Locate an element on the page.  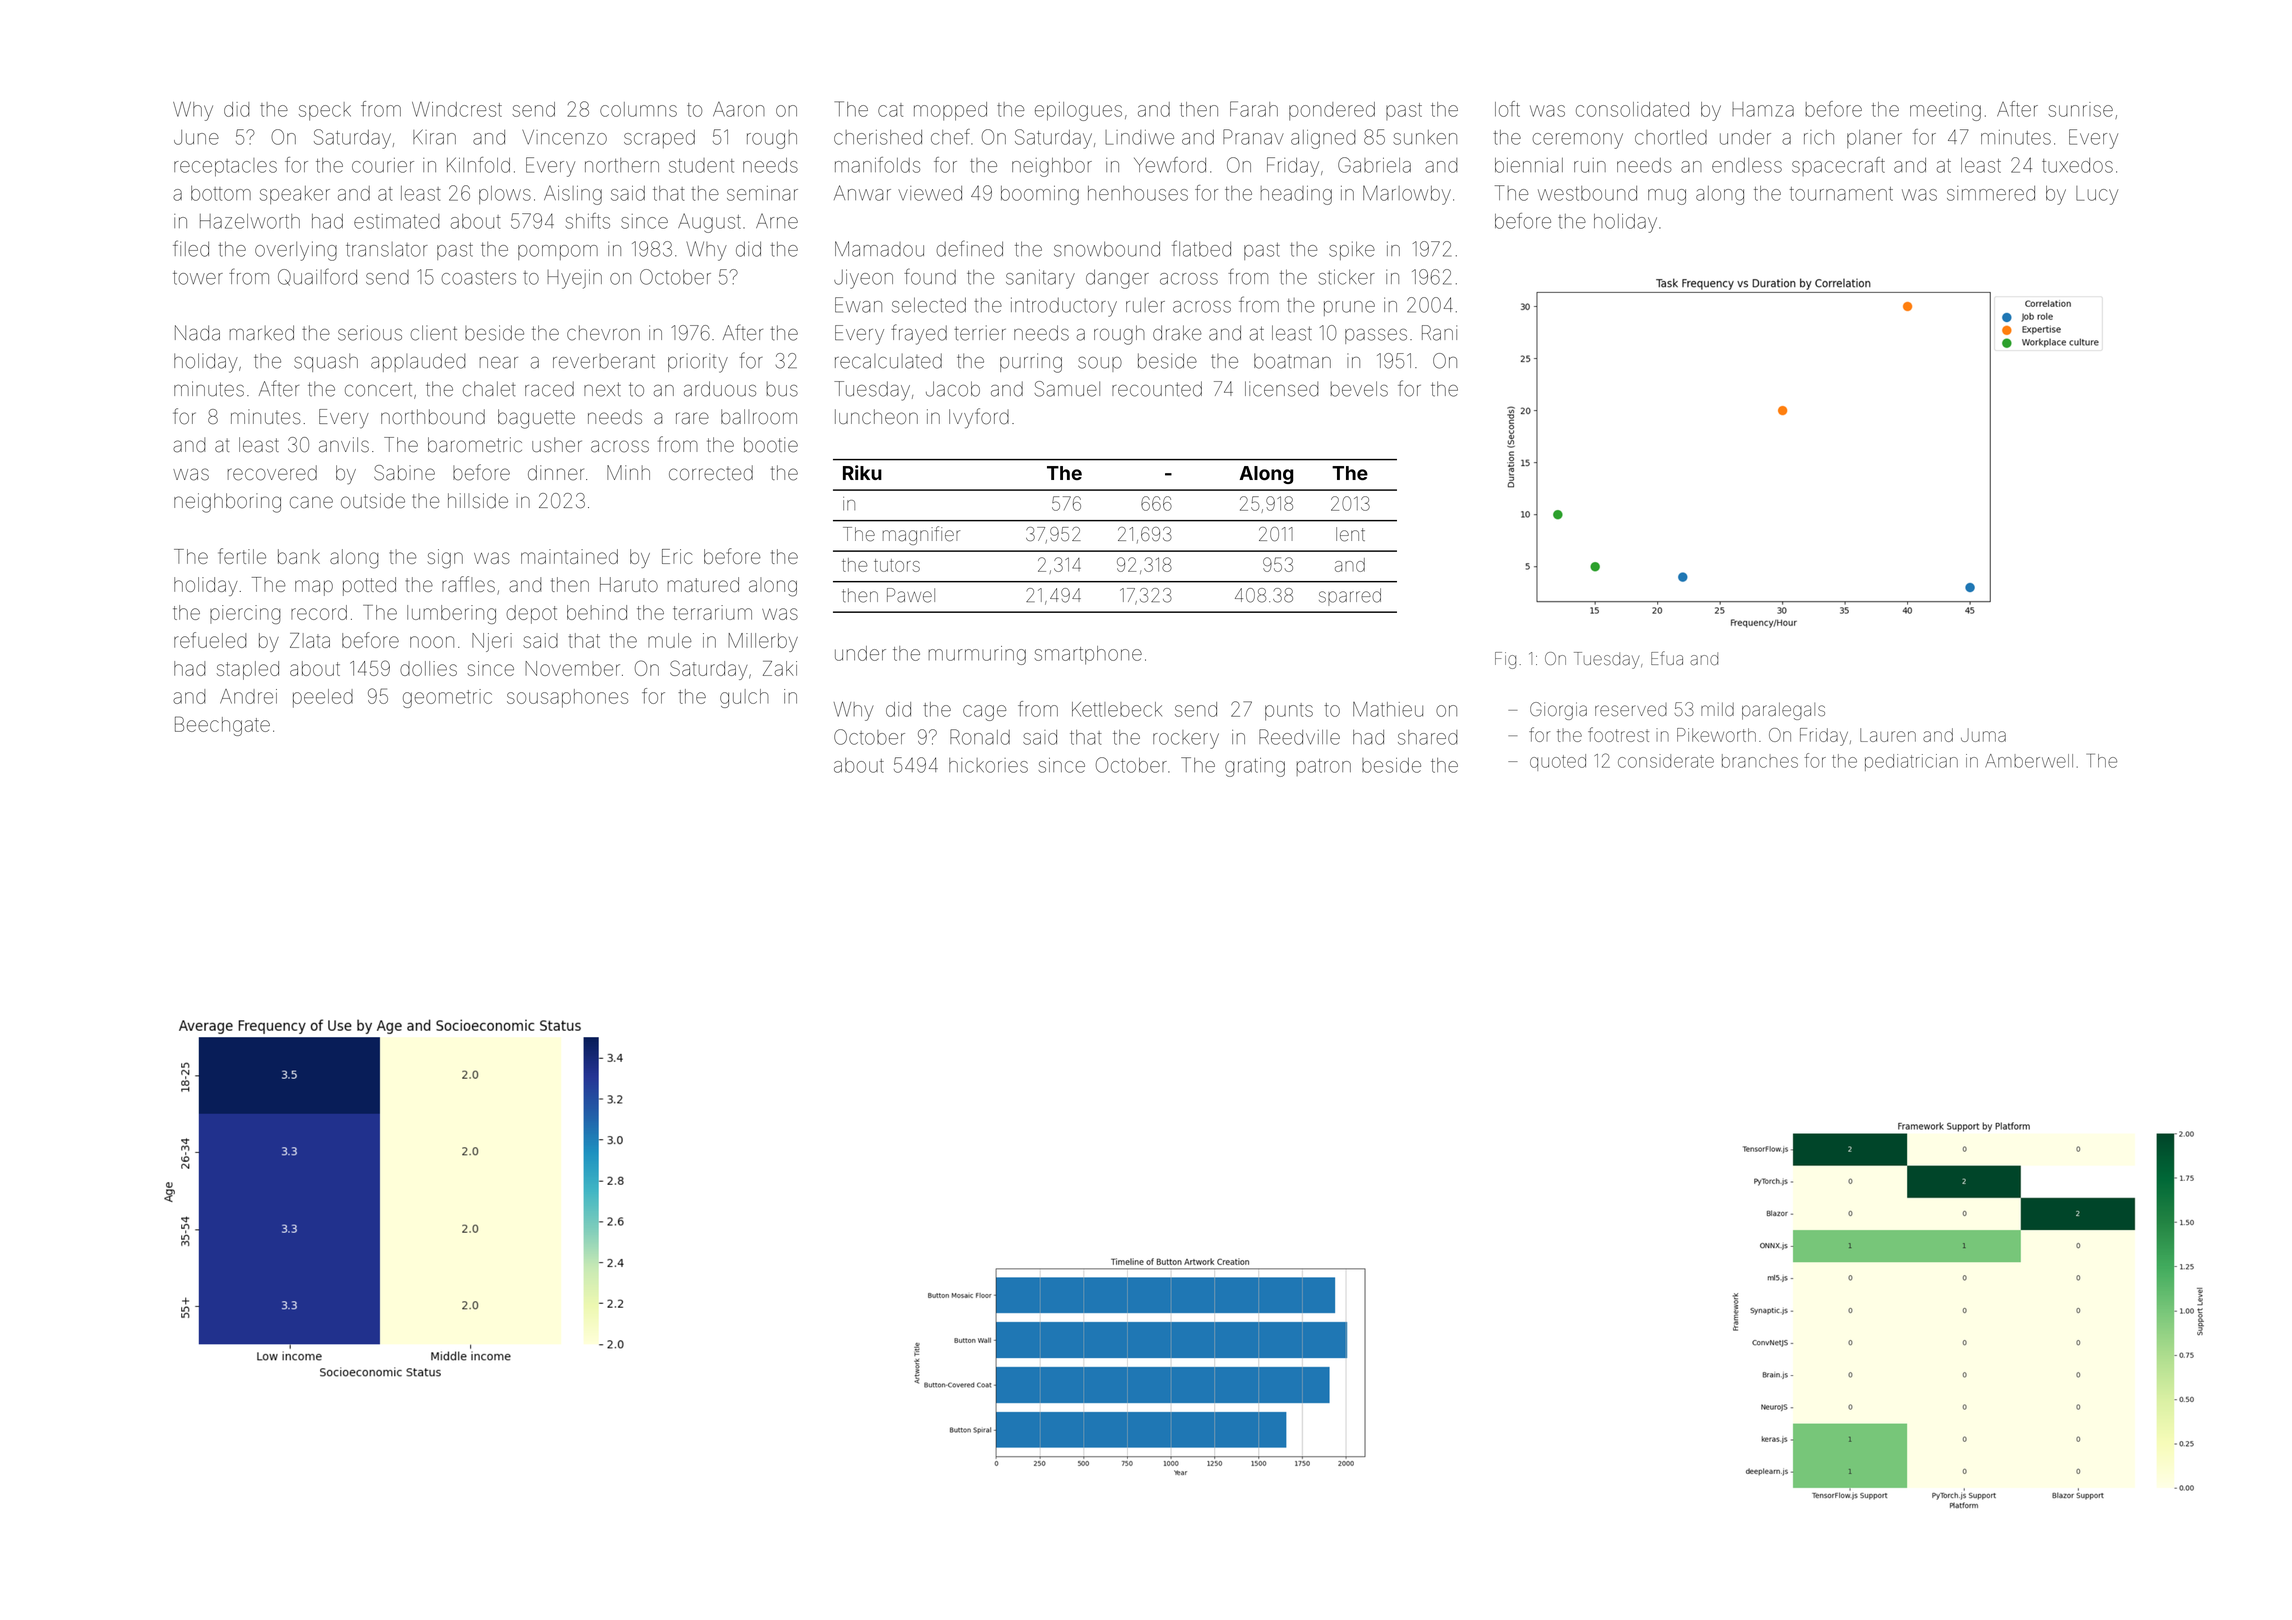
geometric is located at coordinates (447, 698).
